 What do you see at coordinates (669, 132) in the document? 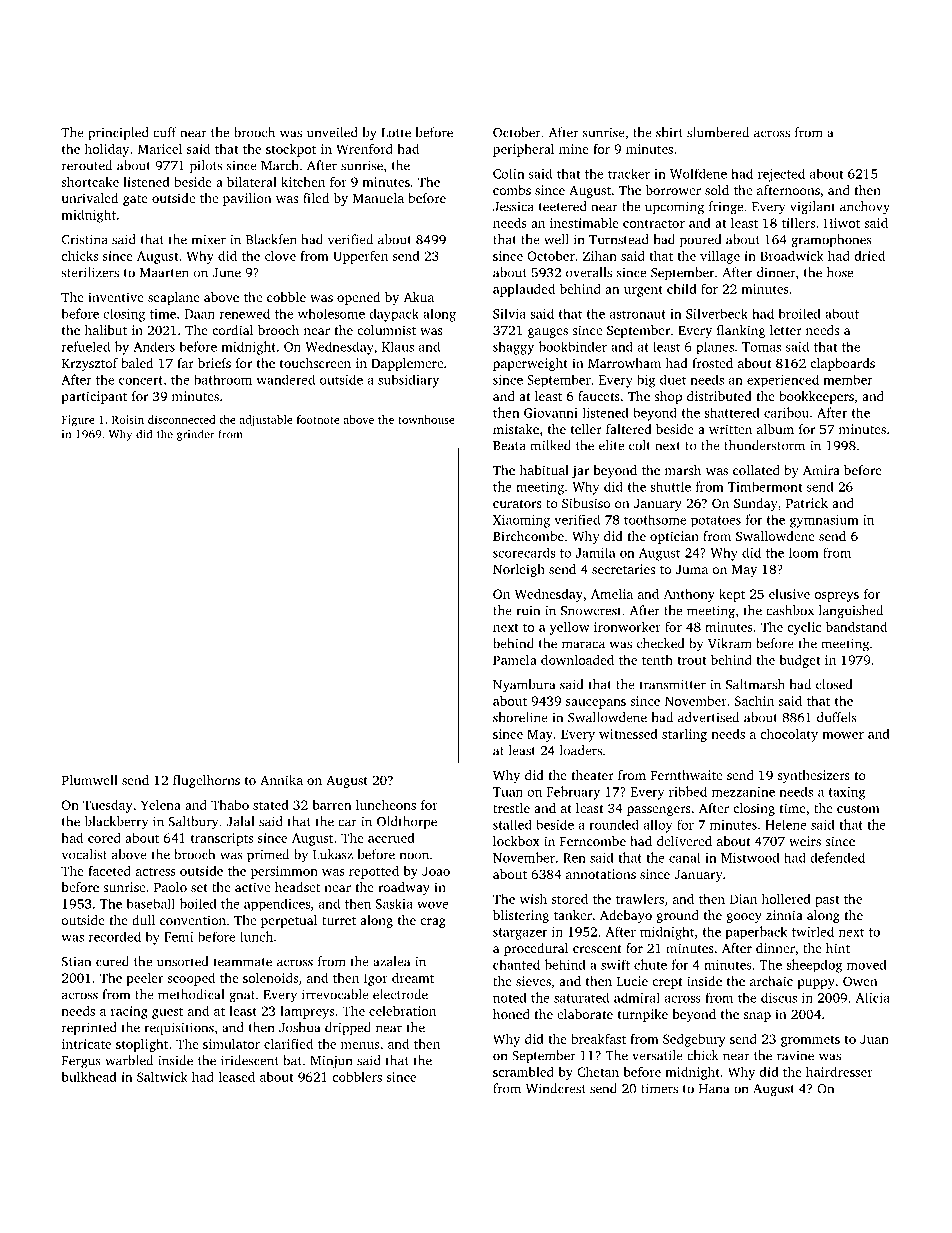
I see `shirt` at bounding box center [669, 132].
